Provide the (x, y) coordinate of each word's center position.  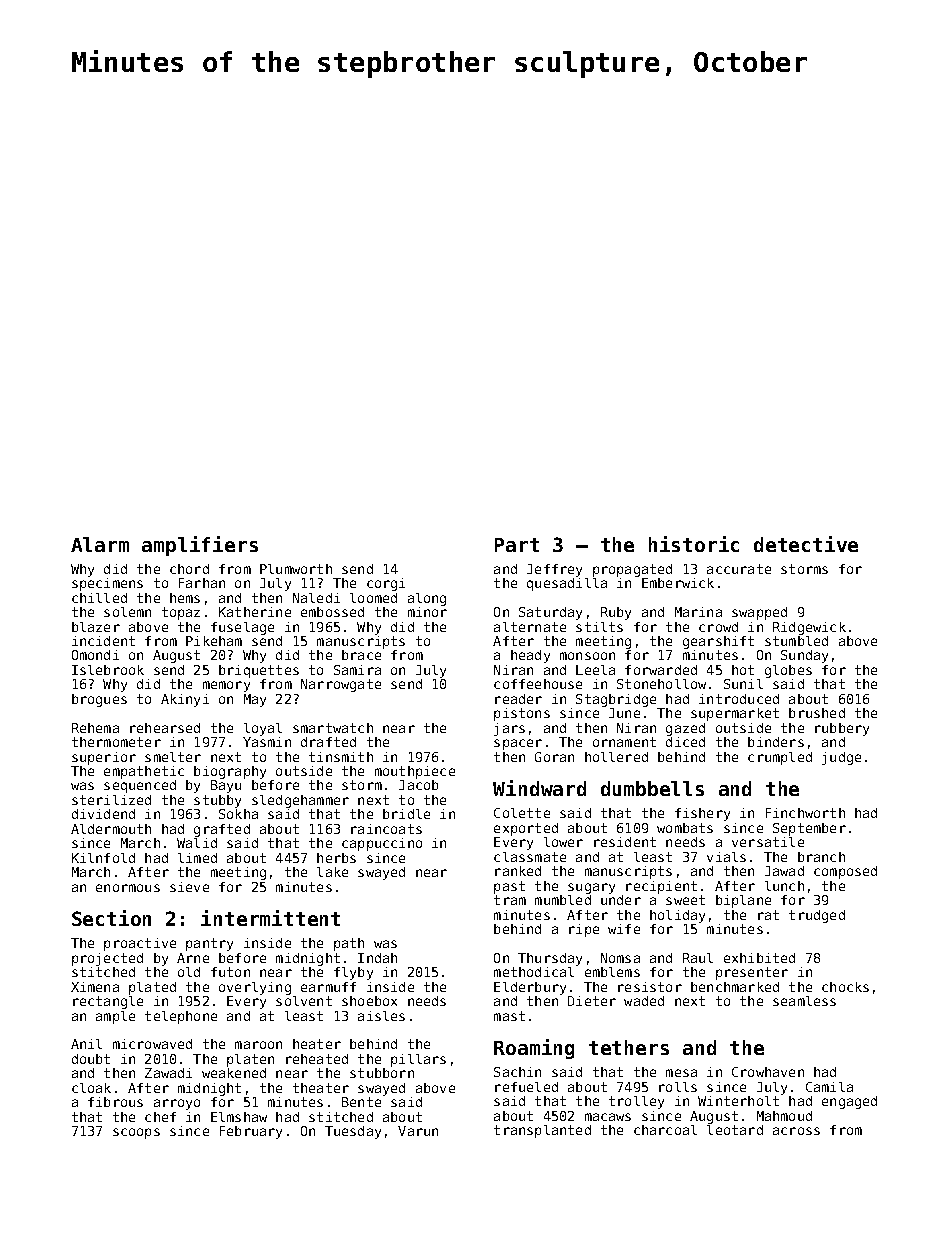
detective (806, 544)
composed (845, 872)
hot (743, 670)
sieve (189, 887)
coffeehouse (538, 684)
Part (517, 545)
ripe (584, 930)
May (255, 700)
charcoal (665, 1130)
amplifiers (200, 546)
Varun (418, 1131)
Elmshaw (239, 1117)
